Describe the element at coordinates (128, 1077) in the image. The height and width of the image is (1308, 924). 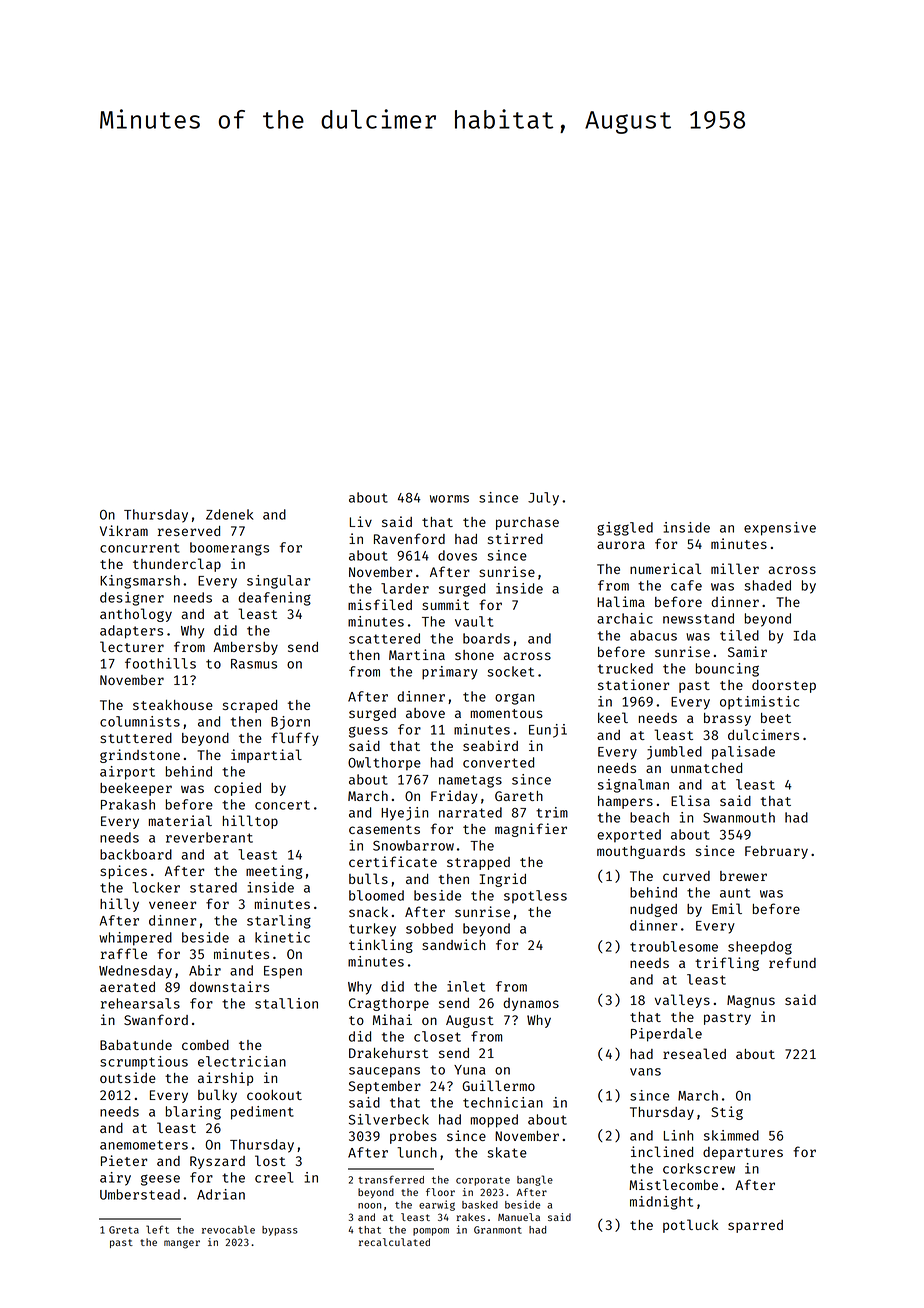
I see `outside` at that location.
